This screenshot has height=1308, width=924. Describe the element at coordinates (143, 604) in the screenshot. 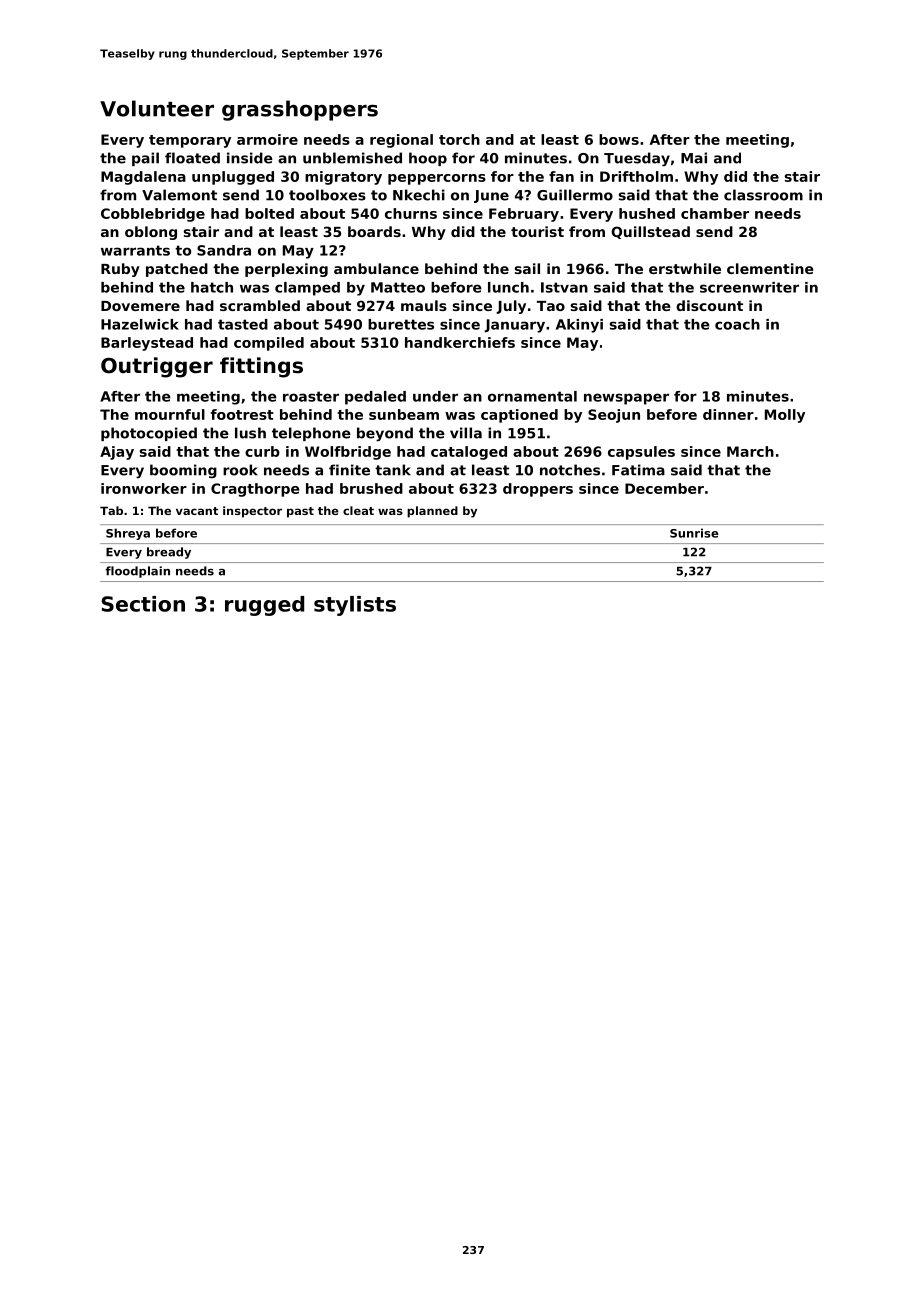

I see `Section` at that location.
